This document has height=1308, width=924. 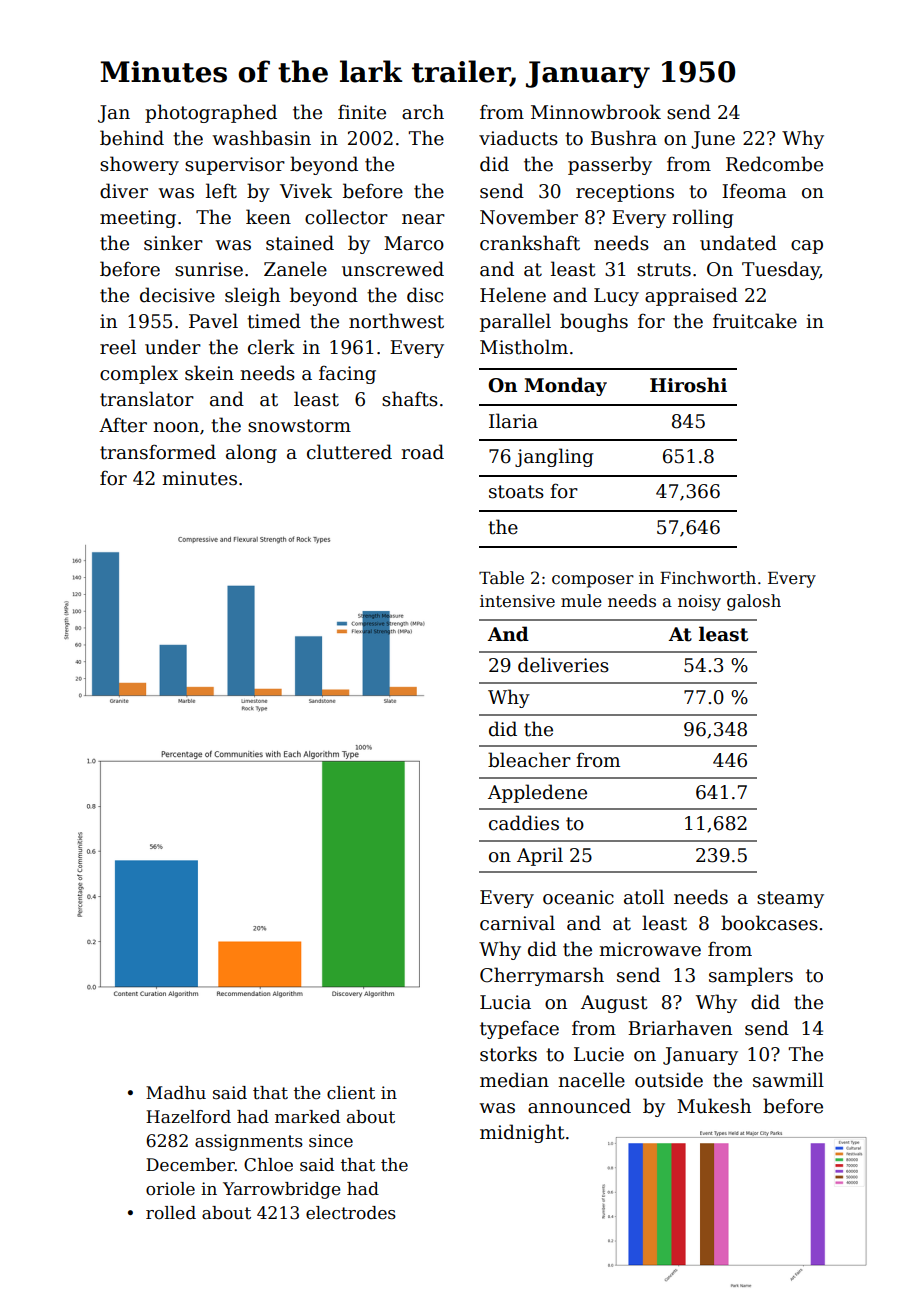 What do you see at coordinates (171, 1213) in the document?
I see `rolled` at bounding box center [171, 1213].
